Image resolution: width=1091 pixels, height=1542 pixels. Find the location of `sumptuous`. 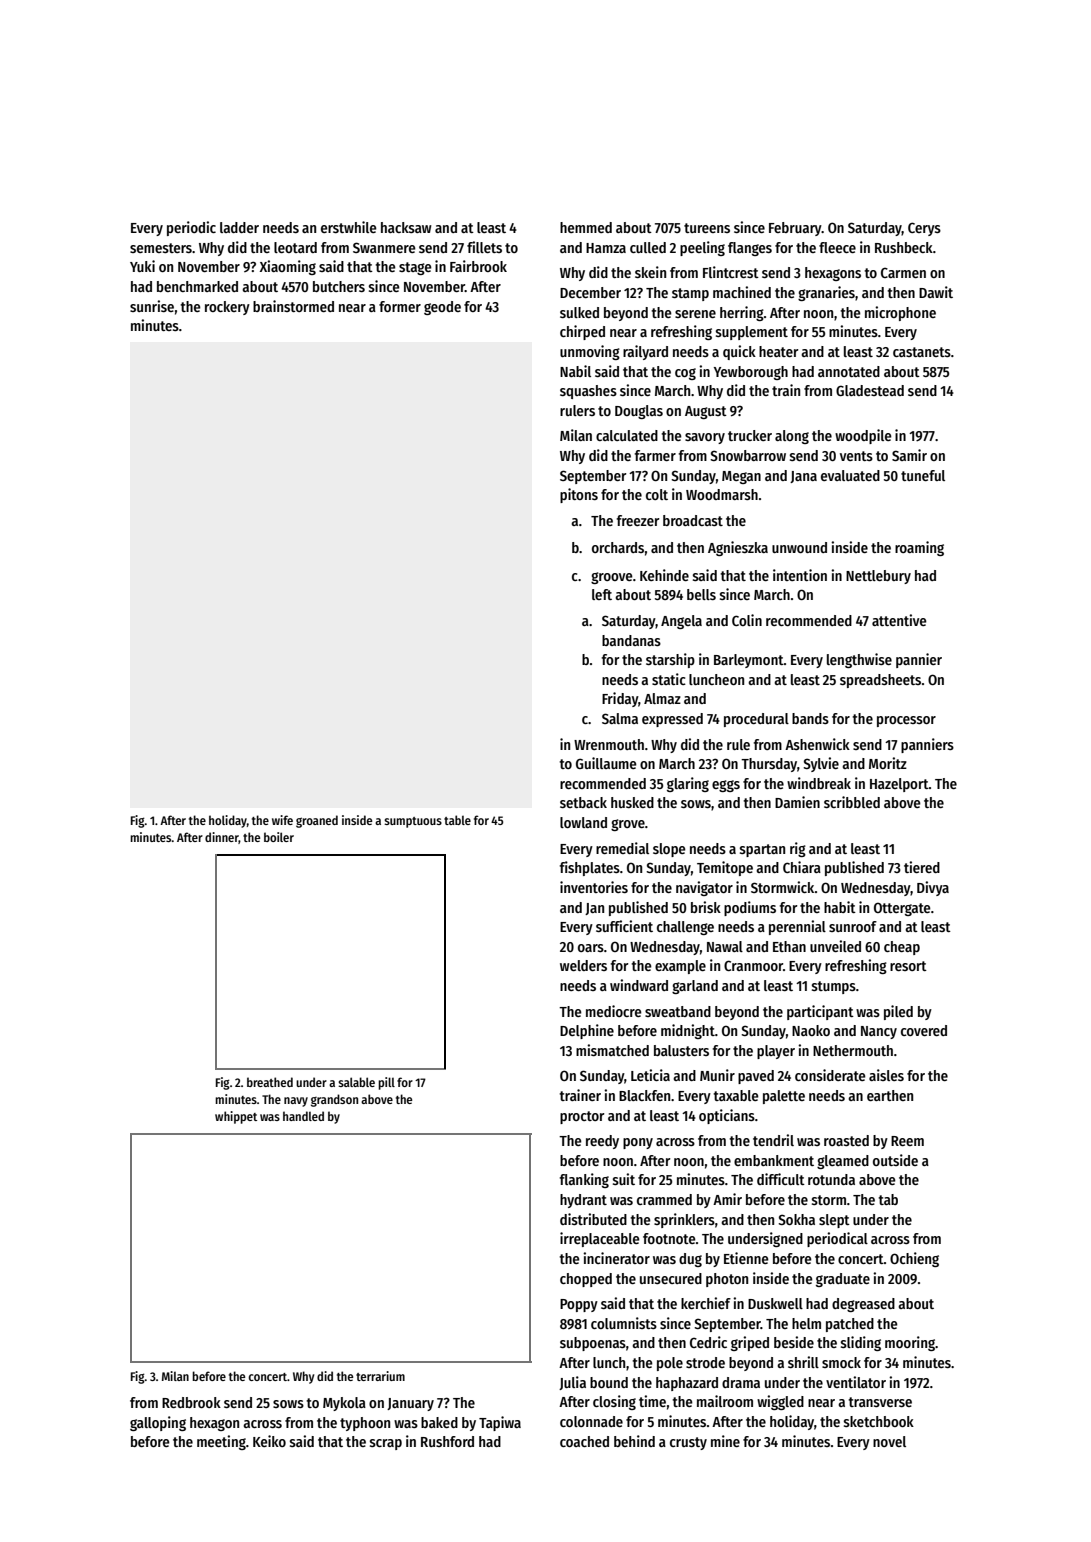

sumptuous is located at coordinates (413, 822).
